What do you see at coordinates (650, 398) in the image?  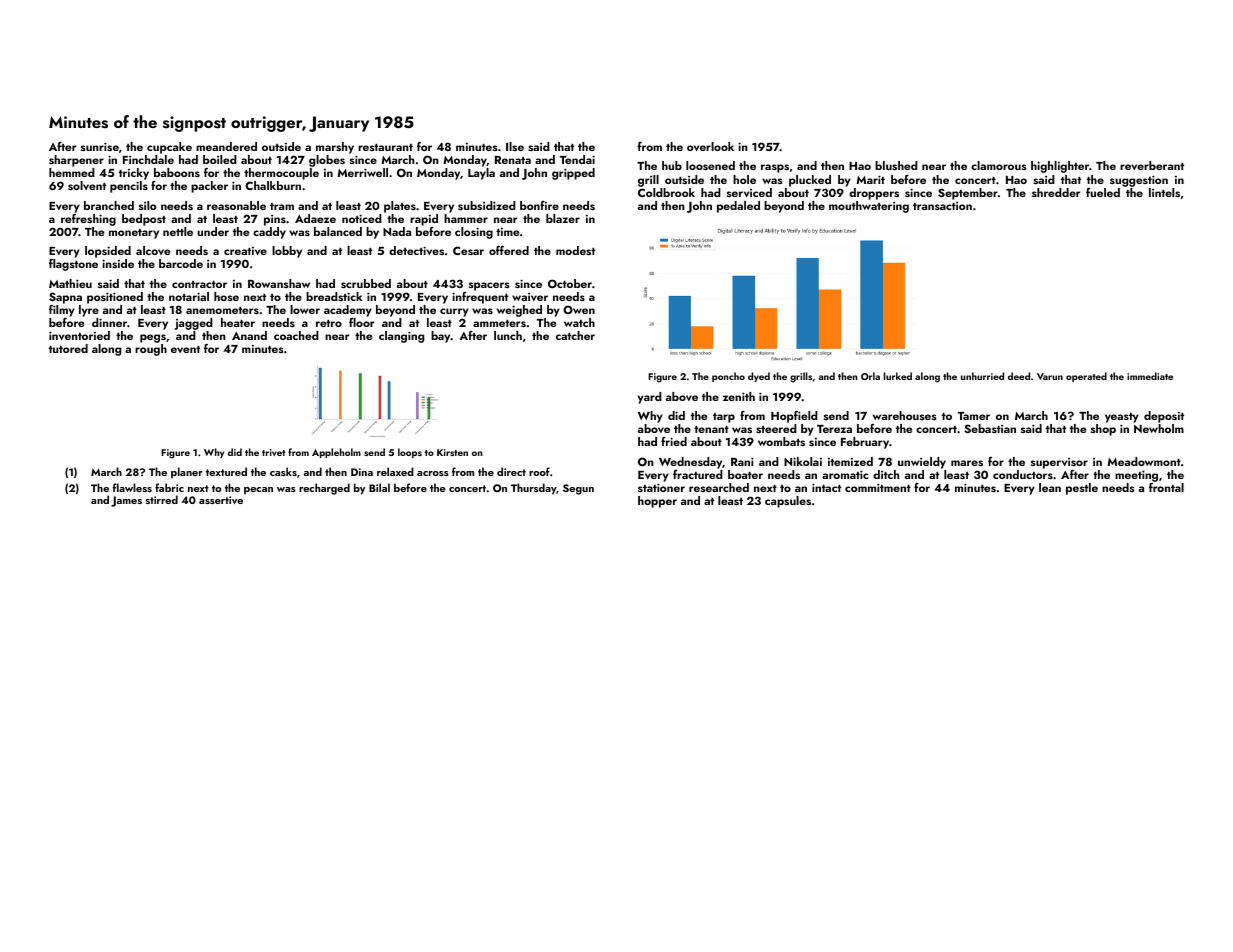 I see `yard` at bounding box center [650, 398].
